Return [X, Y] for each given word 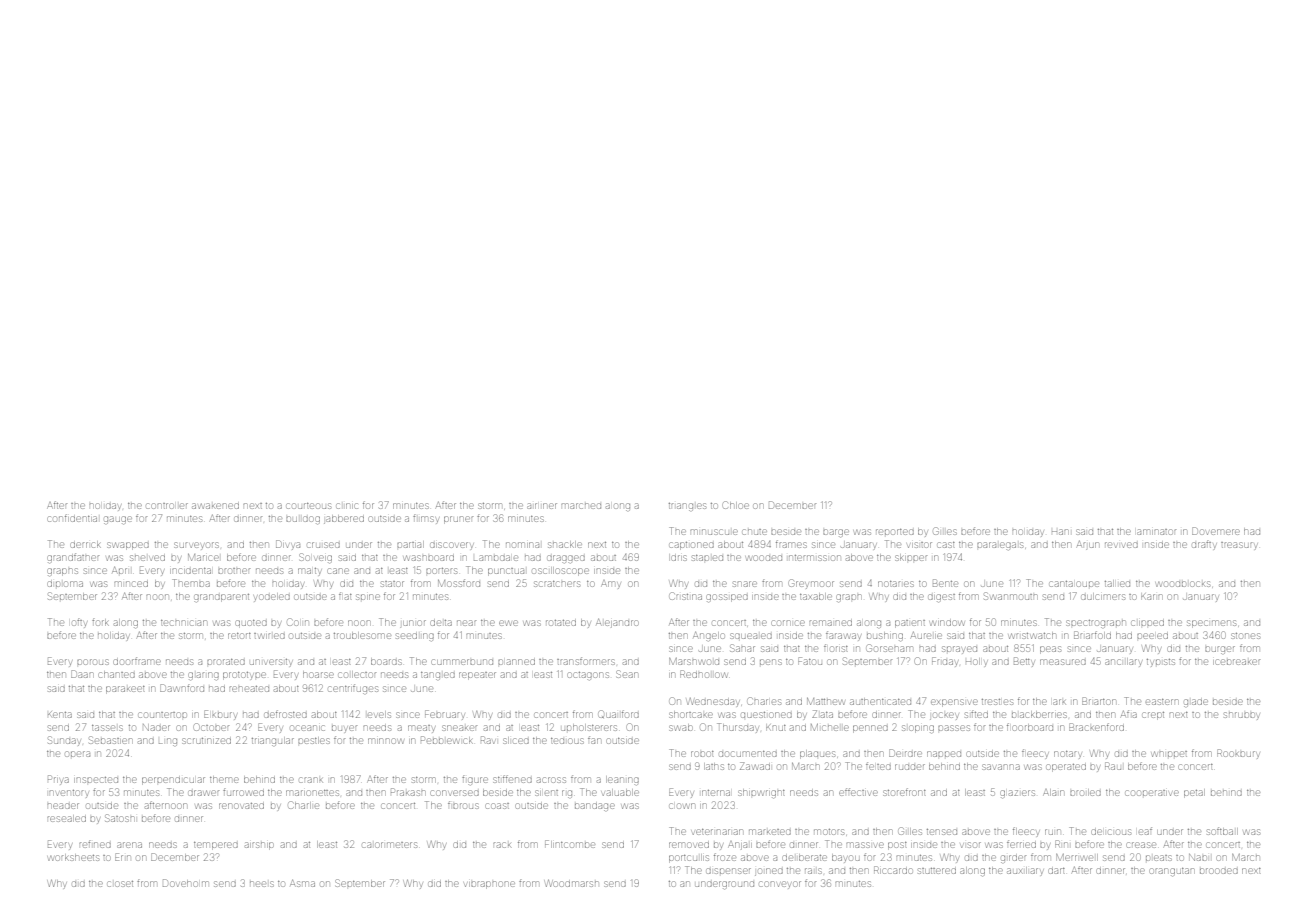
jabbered [344, 519]
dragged [566, 559]
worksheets [73, 857]
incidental [190, 571]
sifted [976, 714]
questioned [766, 715]
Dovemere [1216, 531]
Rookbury [1238, 754]
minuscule [714, 532]
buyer [344, 728]
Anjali [740, 845]
